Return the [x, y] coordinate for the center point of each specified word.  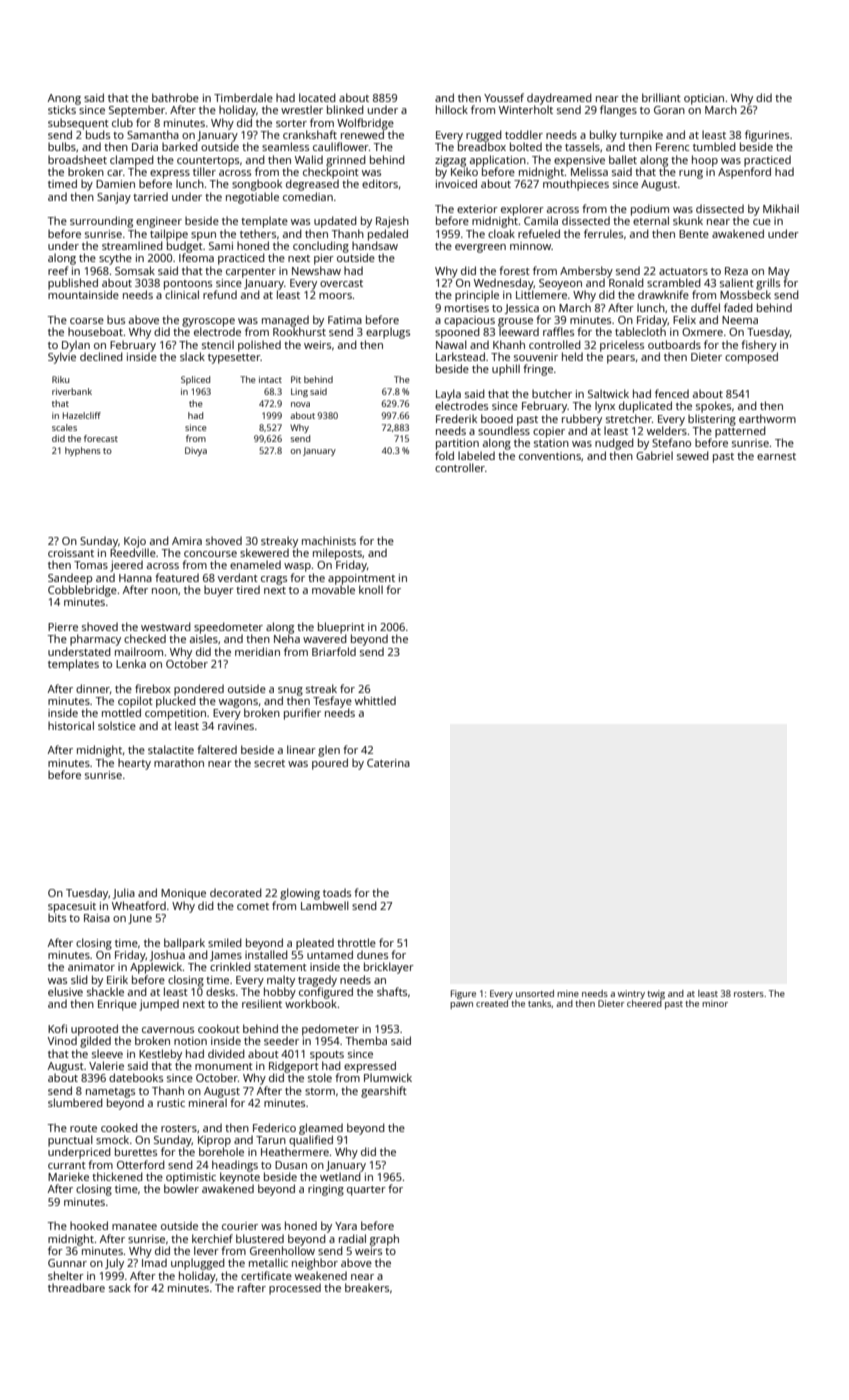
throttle [356, 942]
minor [715, 1003]
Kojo [135, 542]
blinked [345, 109]
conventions [550, 456]
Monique [183, 894]
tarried [150, 196]
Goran [669, 110]
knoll [371, 589]
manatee [134, 1226]
